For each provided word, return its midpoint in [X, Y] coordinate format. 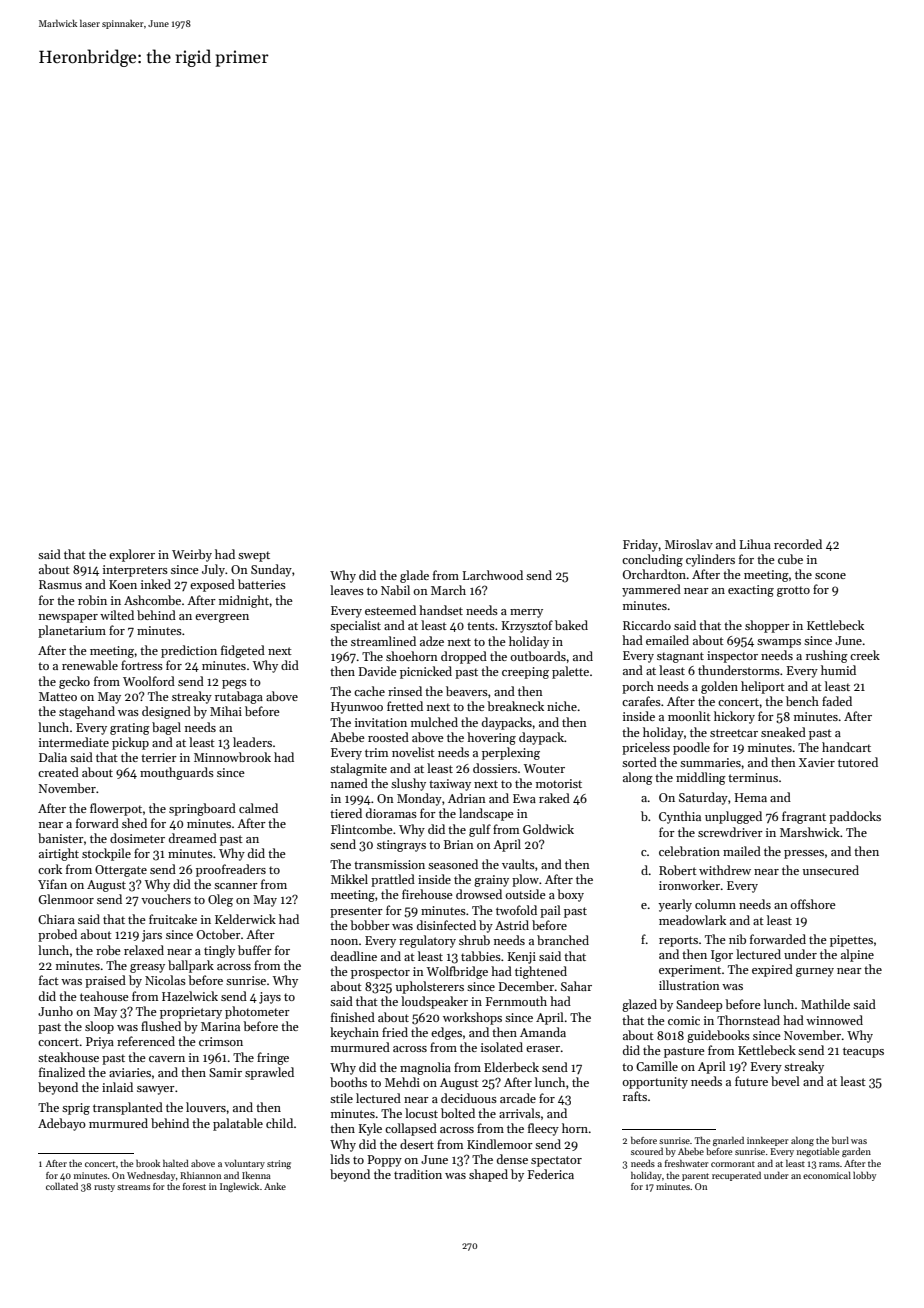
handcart [846, 747]
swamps [779, 643]
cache [369, 691]
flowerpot [116, 809]
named [349, 783]
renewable [90, 665]
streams [133, 1187]
